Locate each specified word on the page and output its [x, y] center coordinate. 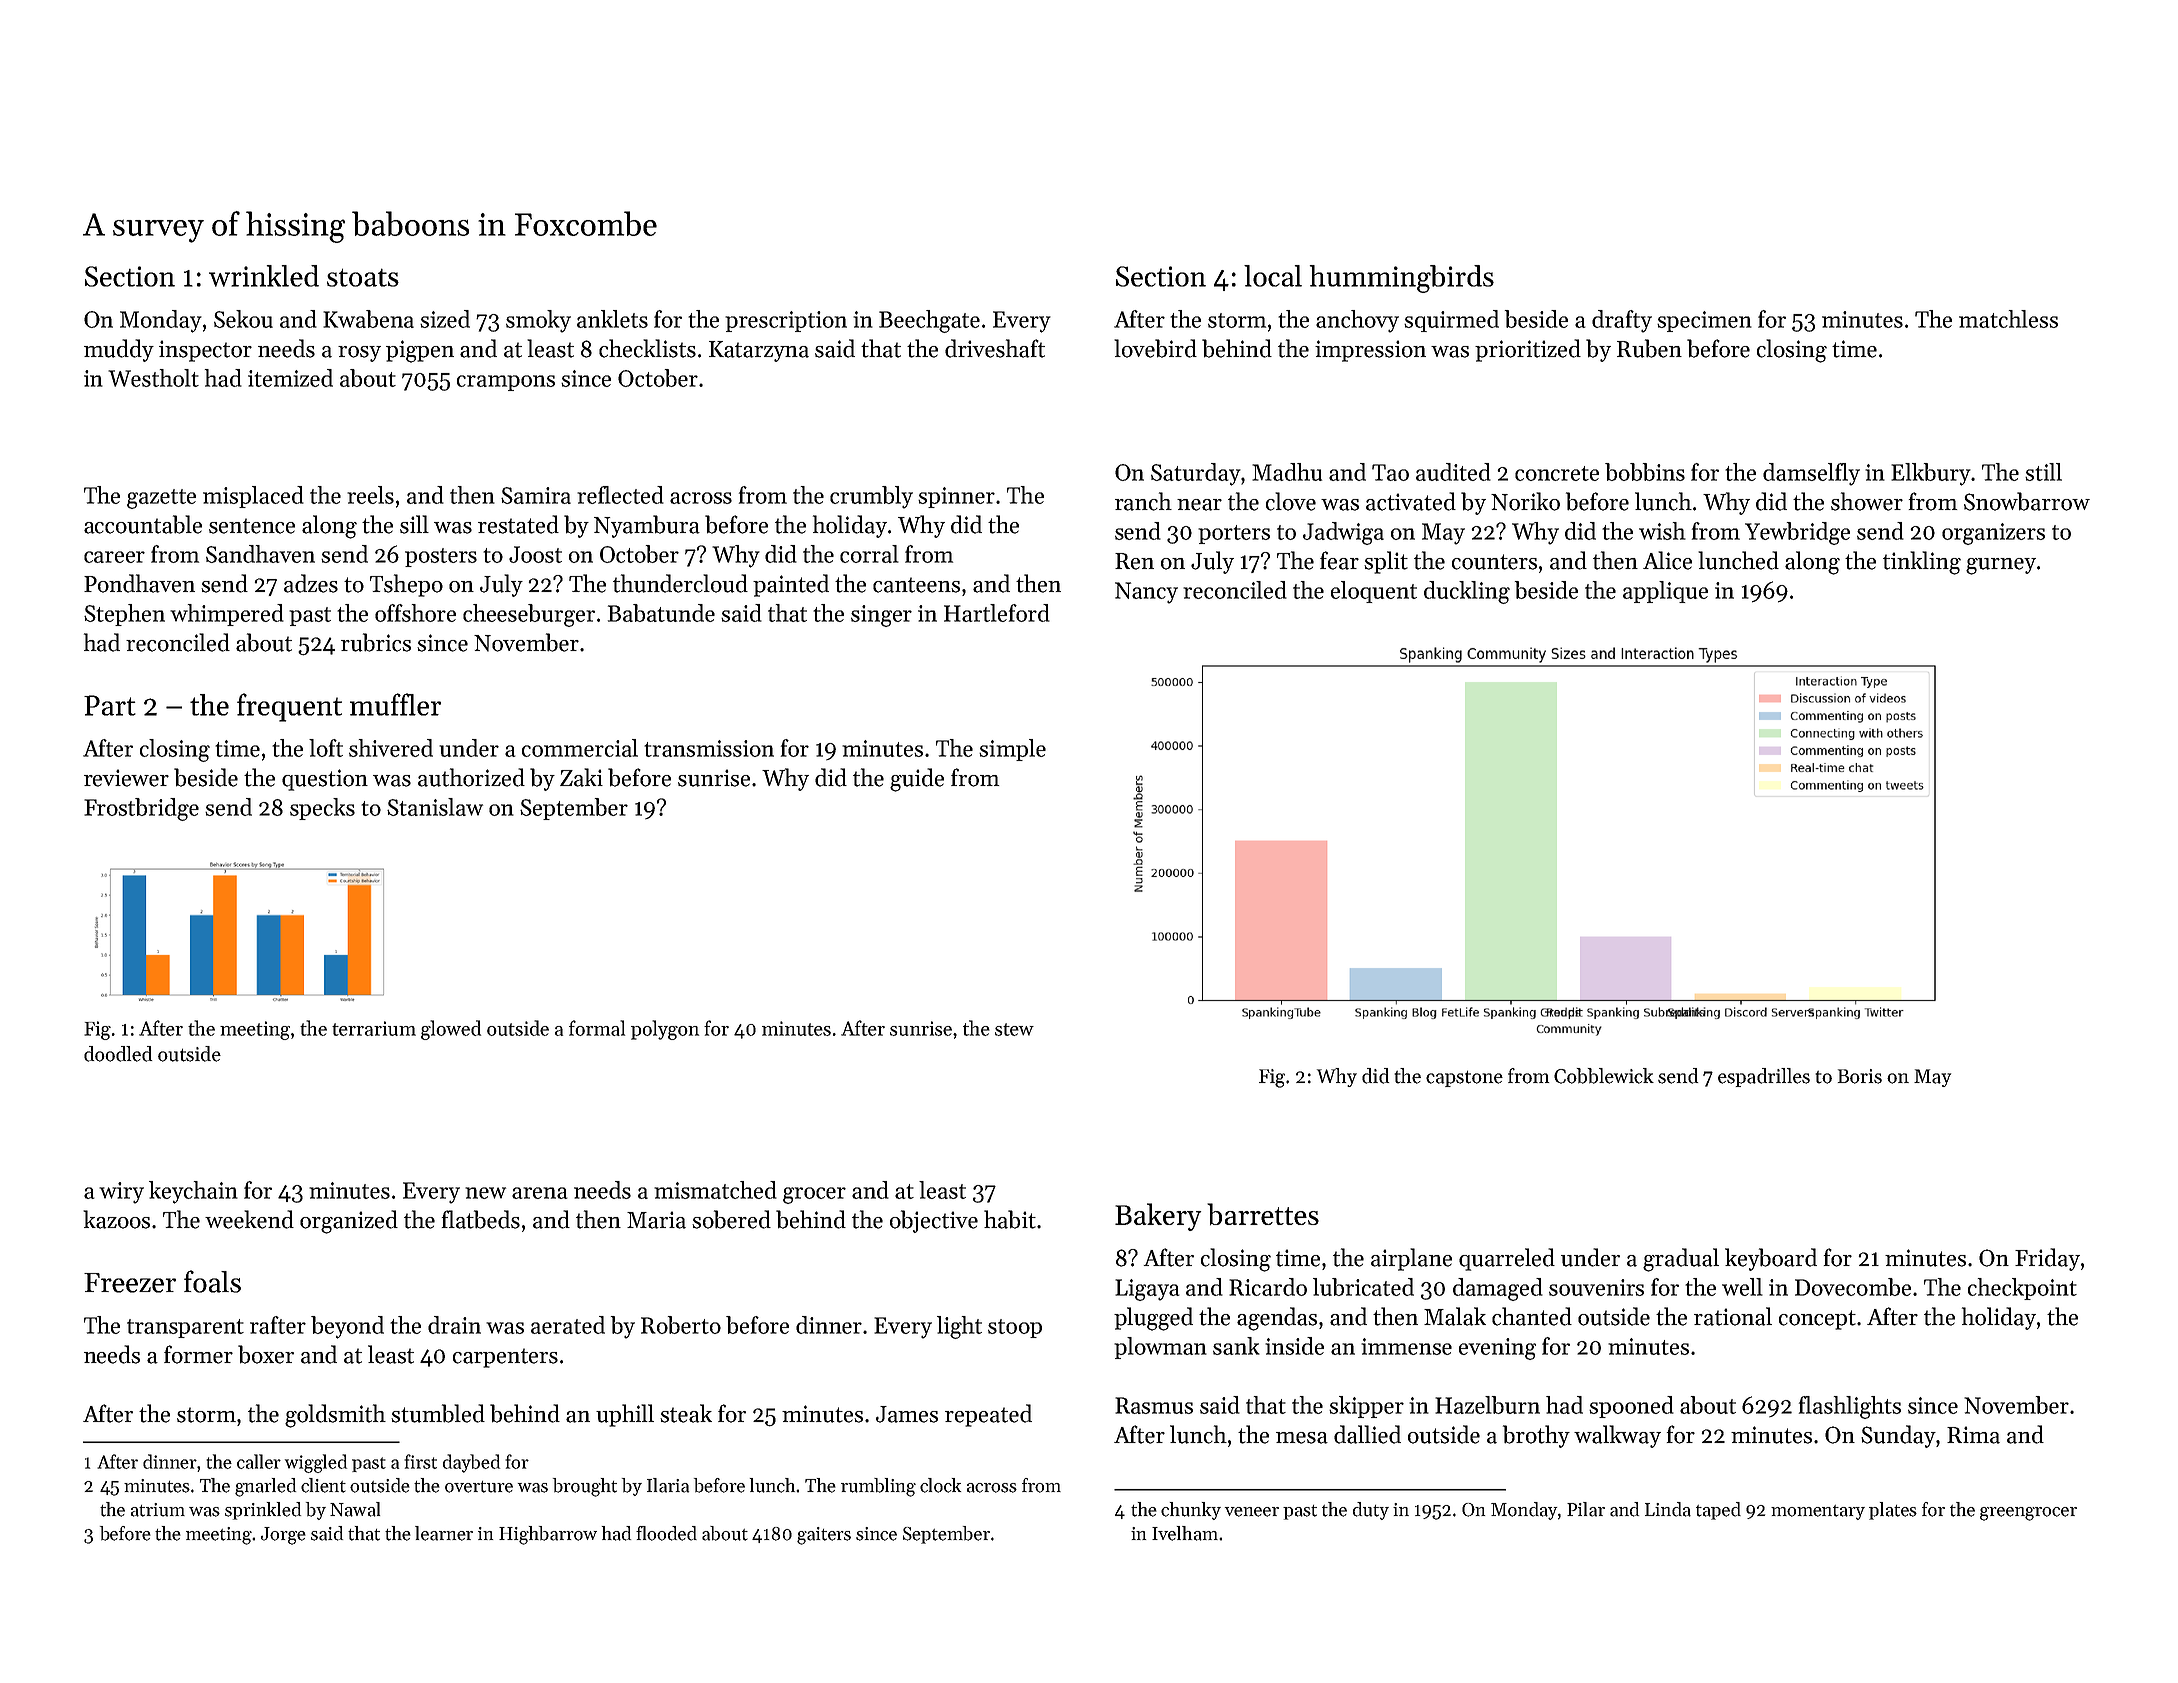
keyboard [1771, 1259]
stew [1014, 1029]
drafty [1622, 321]
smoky [538, 321]
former [198, 1354]
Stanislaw [435, 807]
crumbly [871, 497]
